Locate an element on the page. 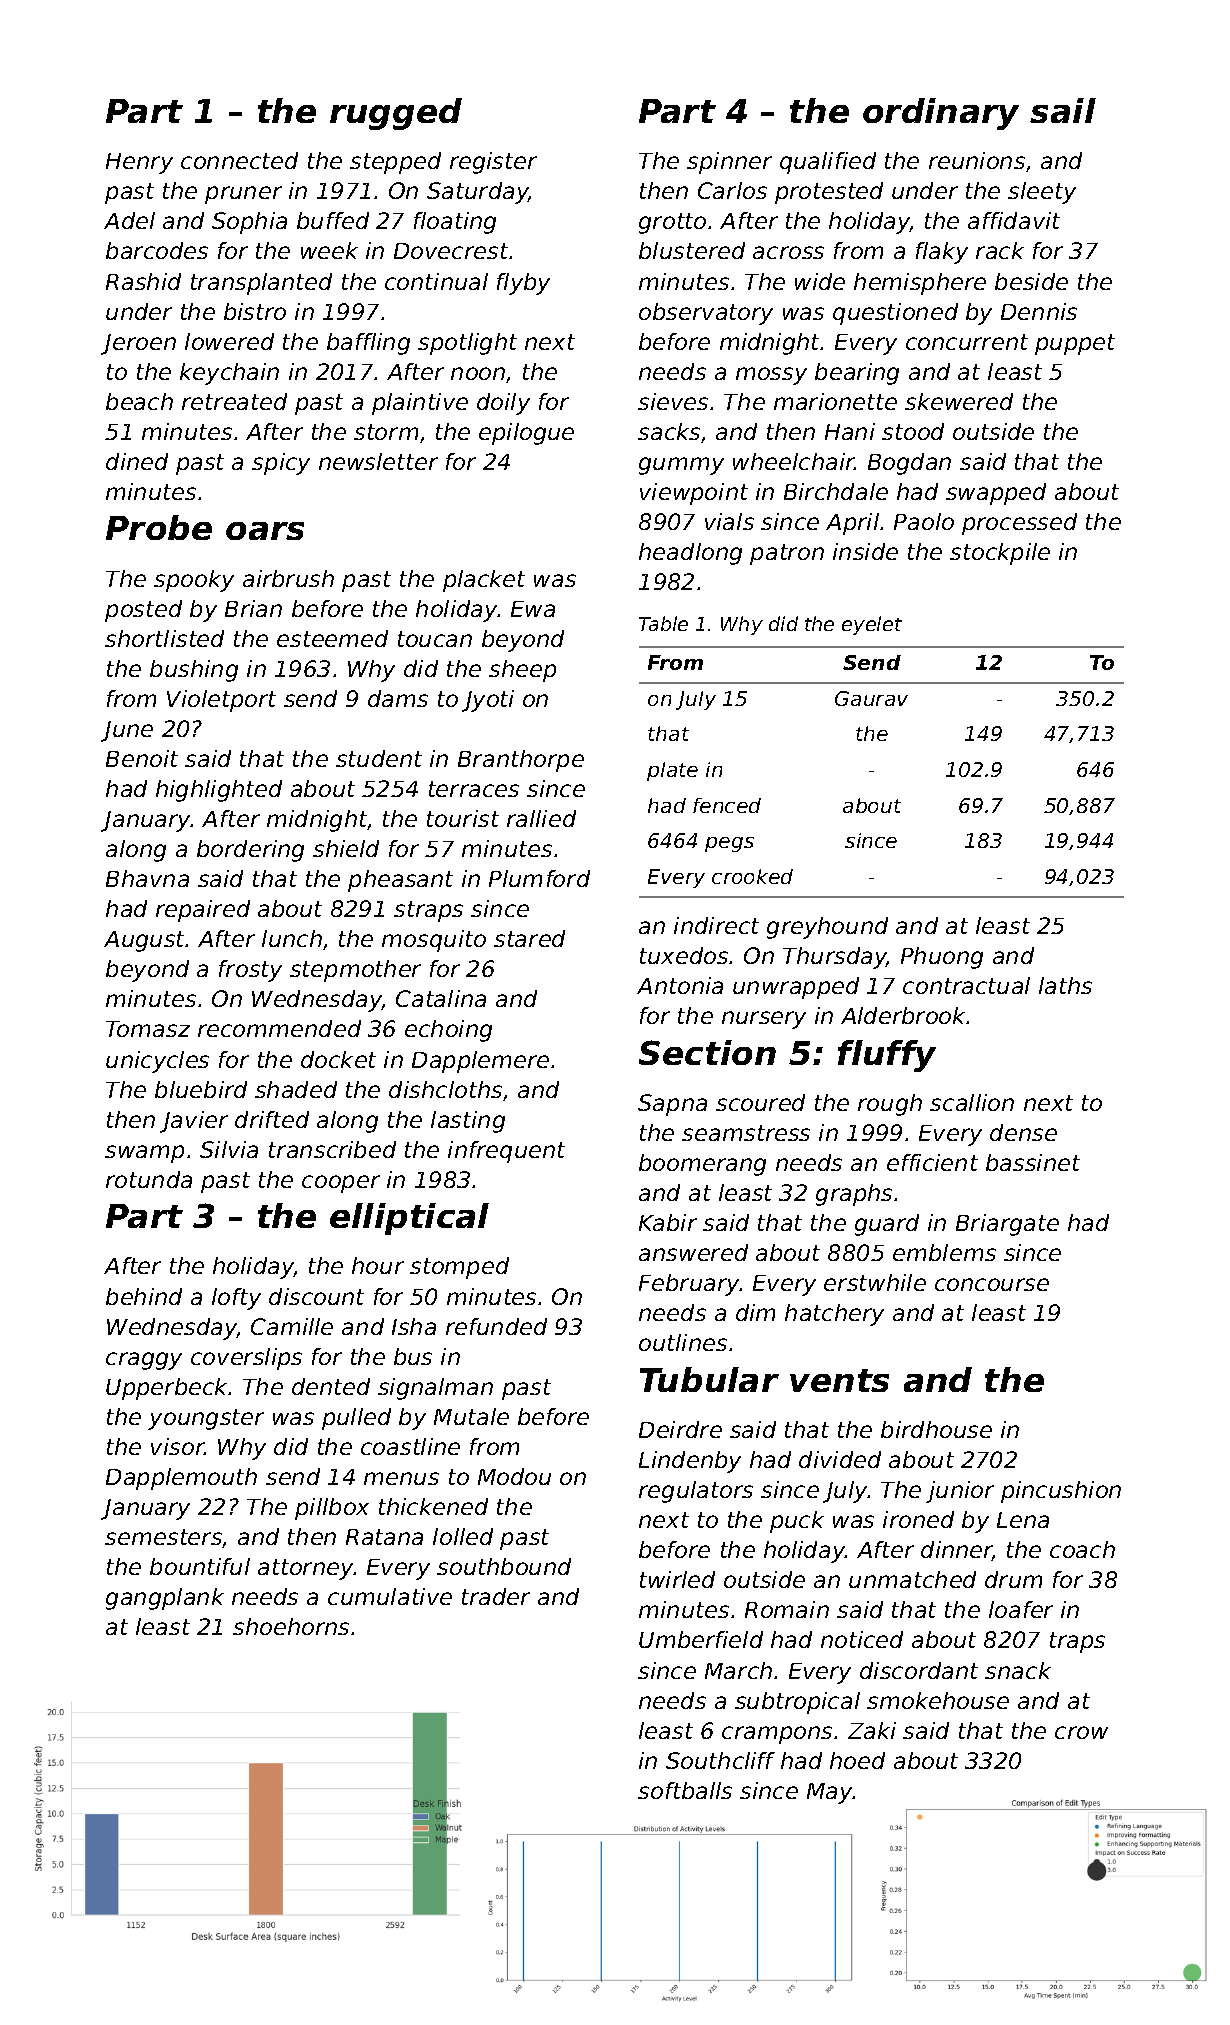 The width and height of the page is (1230, 2025). fluffy is located at coordinates (887, 1056).
